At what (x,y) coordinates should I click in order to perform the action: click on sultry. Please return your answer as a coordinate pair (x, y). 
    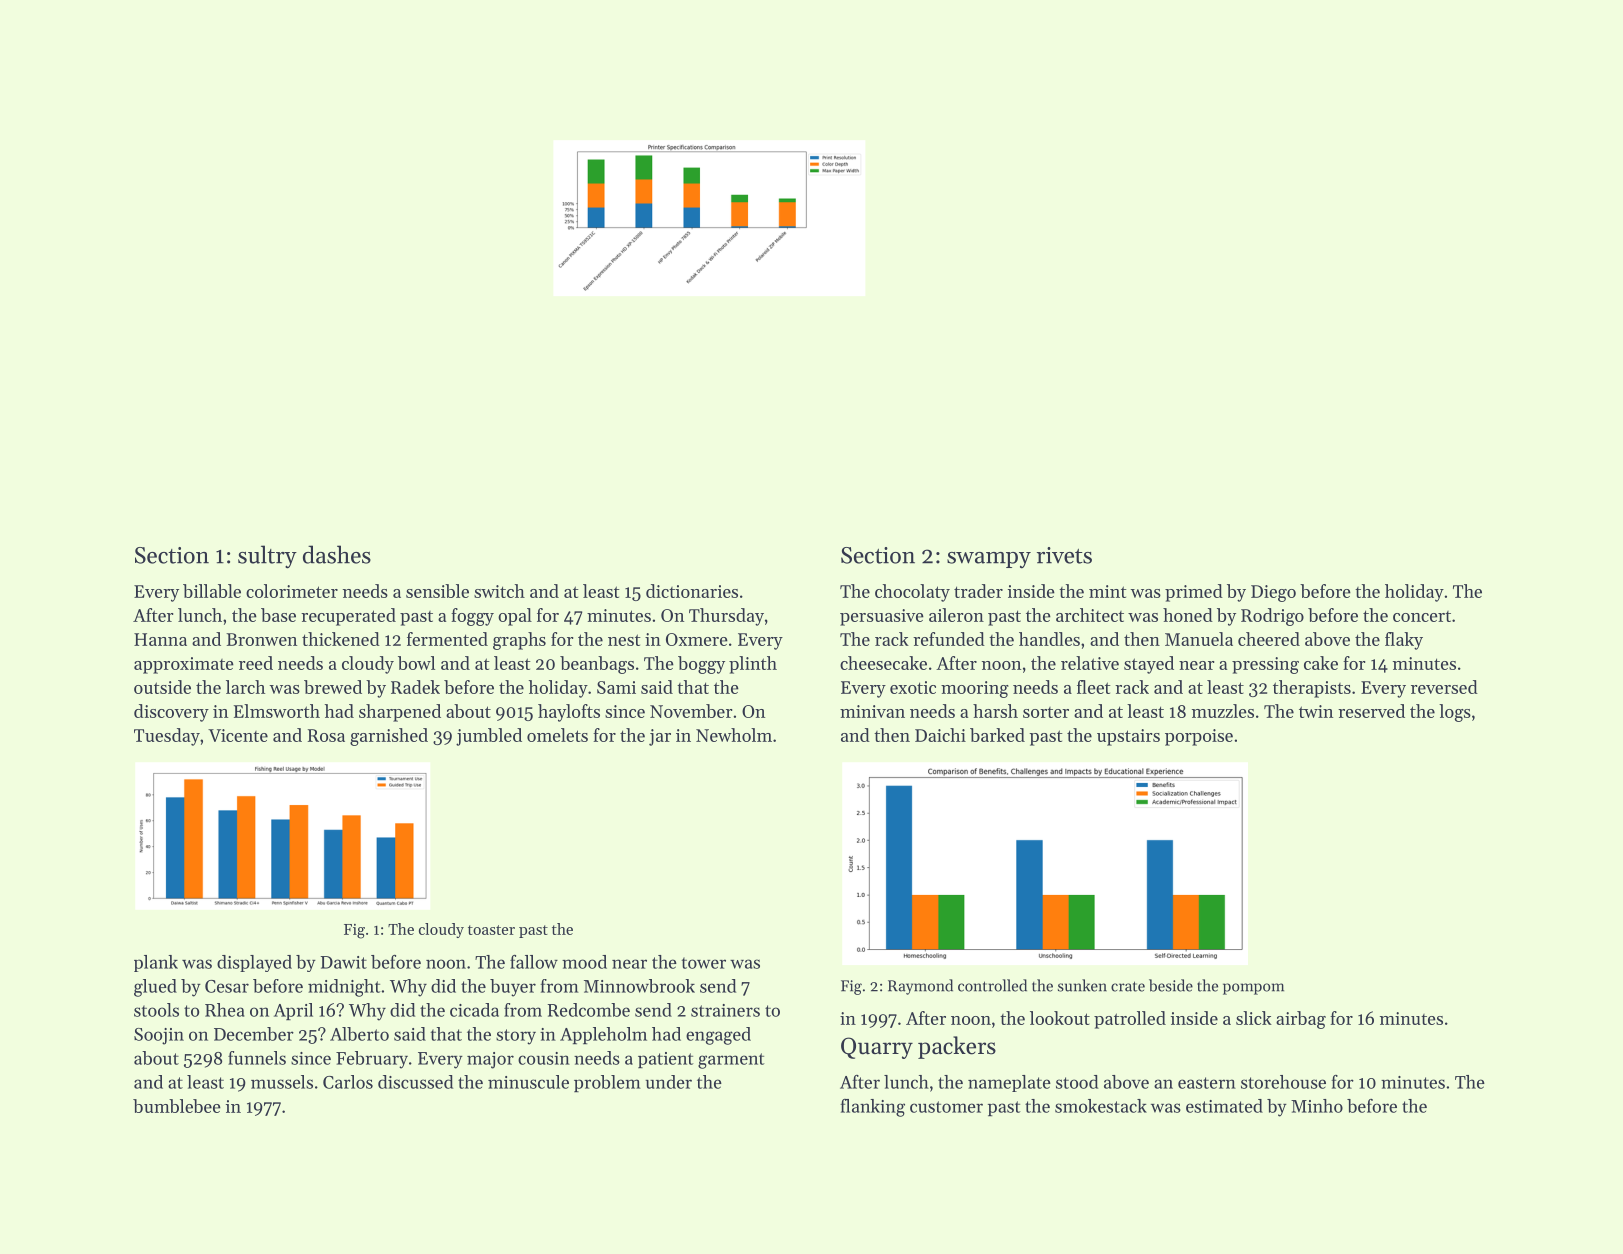
    Looking at the image, I should click on (267, 557).
